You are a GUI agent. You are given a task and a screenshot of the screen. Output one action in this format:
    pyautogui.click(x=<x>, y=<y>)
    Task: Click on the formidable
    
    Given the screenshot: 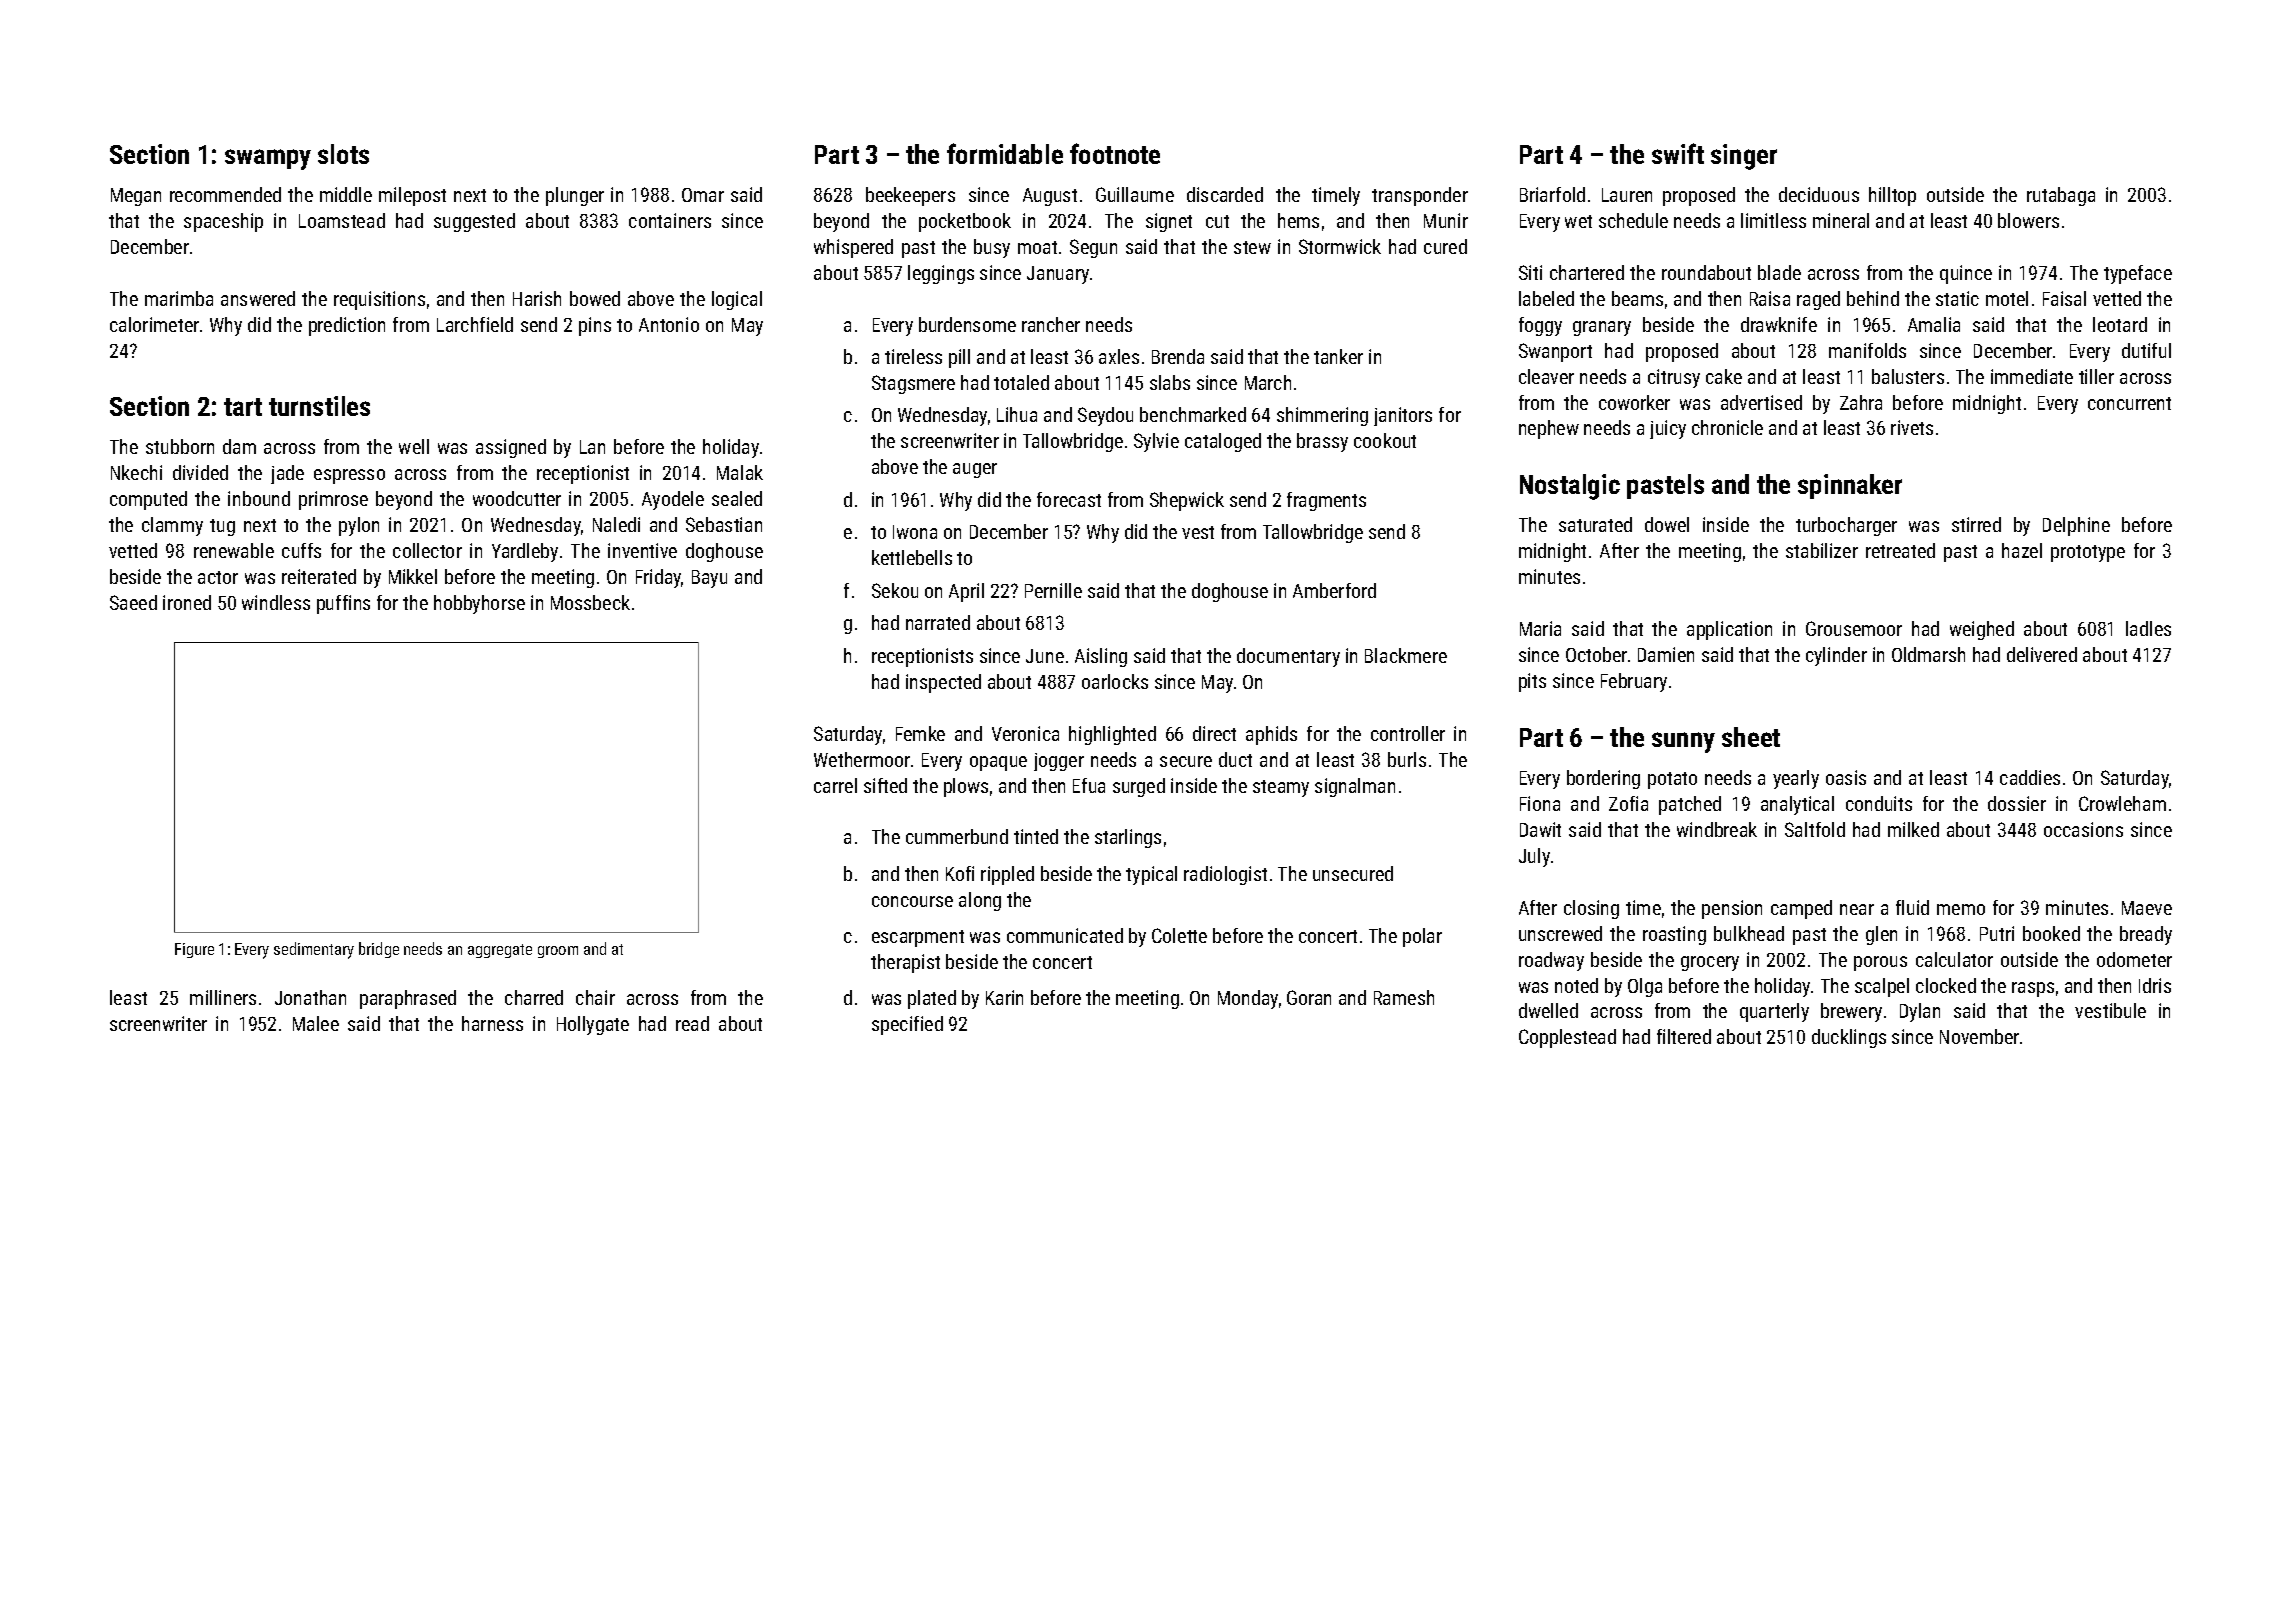 What is the action you would take?
    pyautogui.click(x=1005, y=153)
